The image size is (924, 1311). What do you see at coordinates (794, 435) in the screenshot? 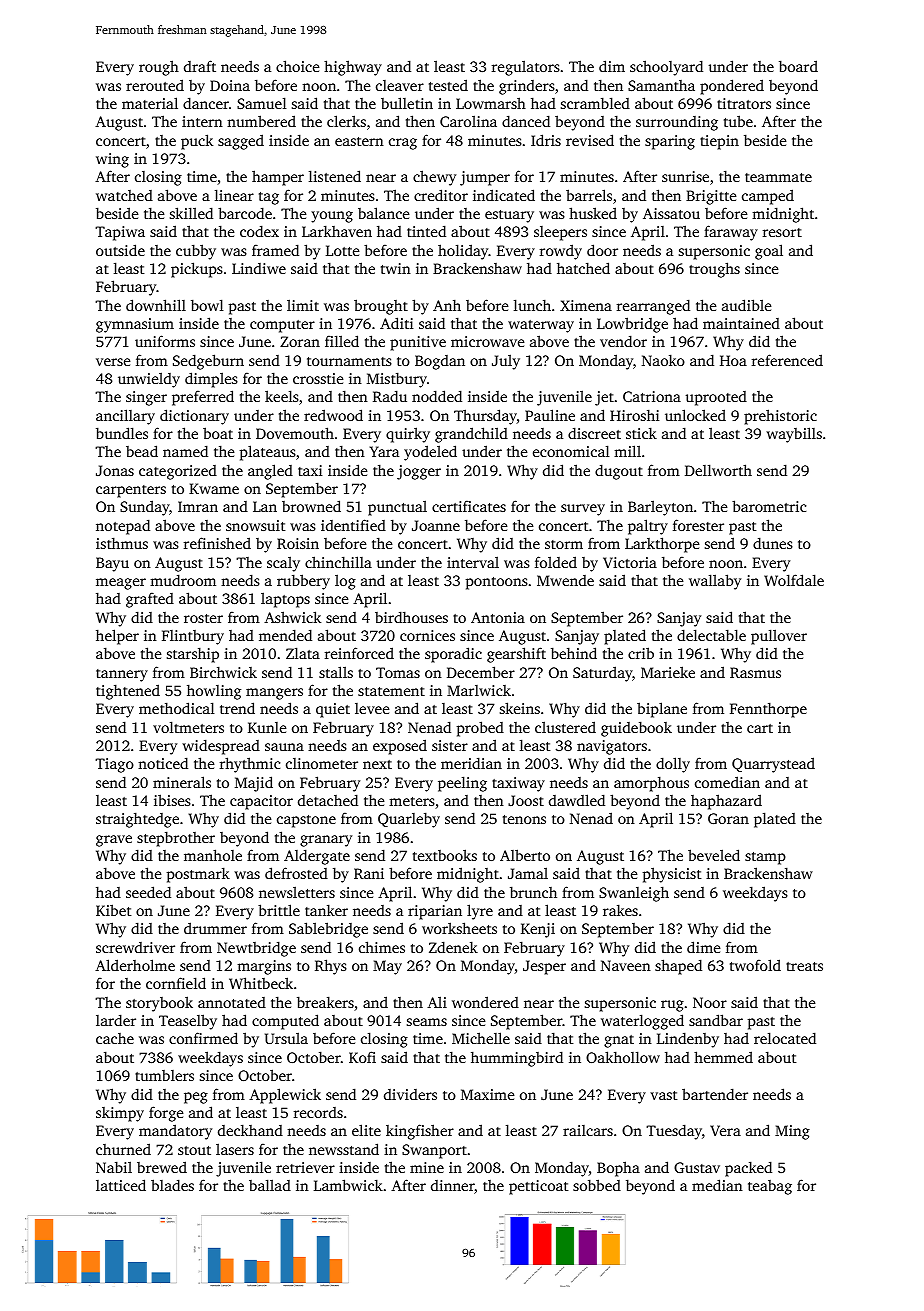
I see `waybills` at bounding box center [794, 435].
